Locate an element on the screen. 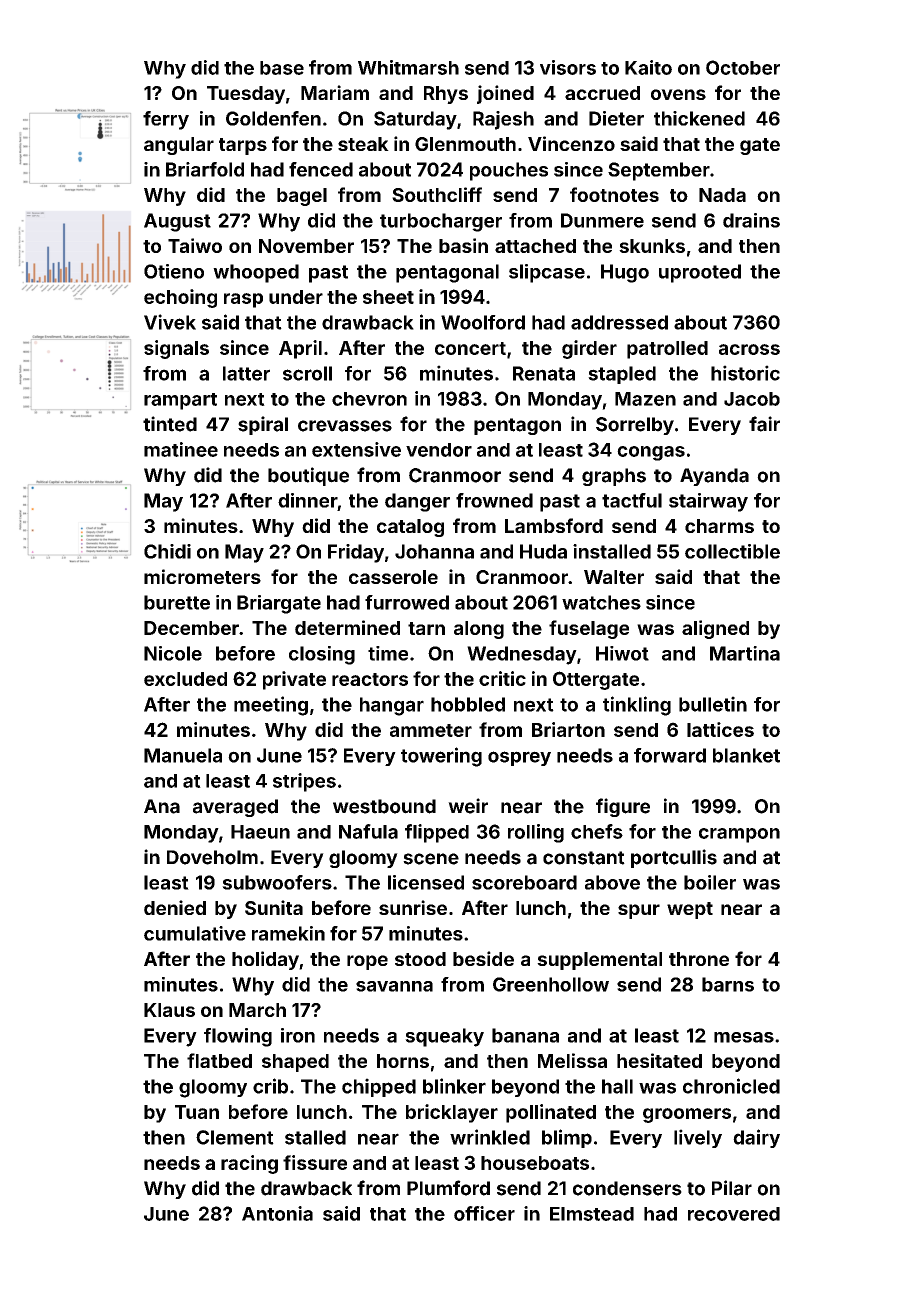 The image size is (924, 1314). chefs is located at coordinates (597, 831).
